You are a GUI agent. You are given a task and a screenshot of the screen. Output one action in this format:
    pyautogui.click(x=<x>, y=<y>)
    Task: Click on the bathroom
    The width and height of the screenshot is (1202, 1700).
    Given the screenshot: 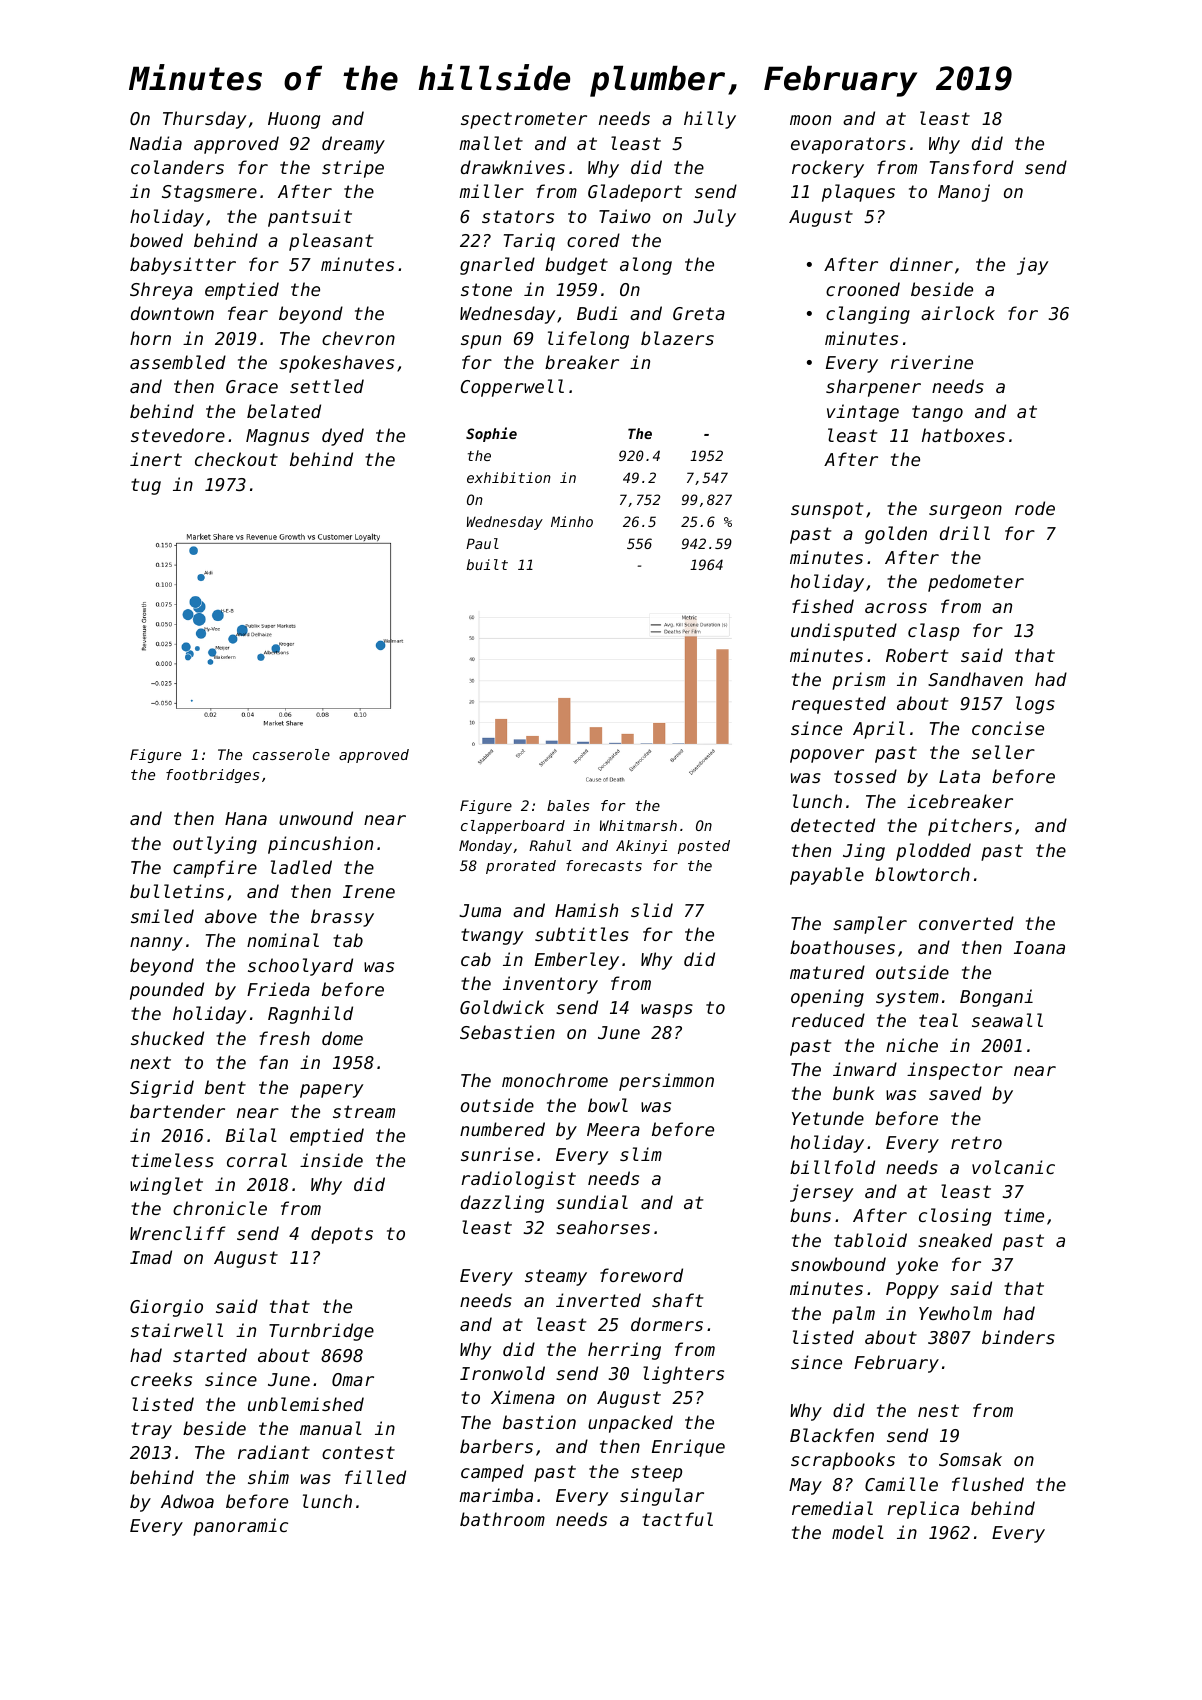 What is the action you would take?
    pyautogui.click(x=502, y=1519)
